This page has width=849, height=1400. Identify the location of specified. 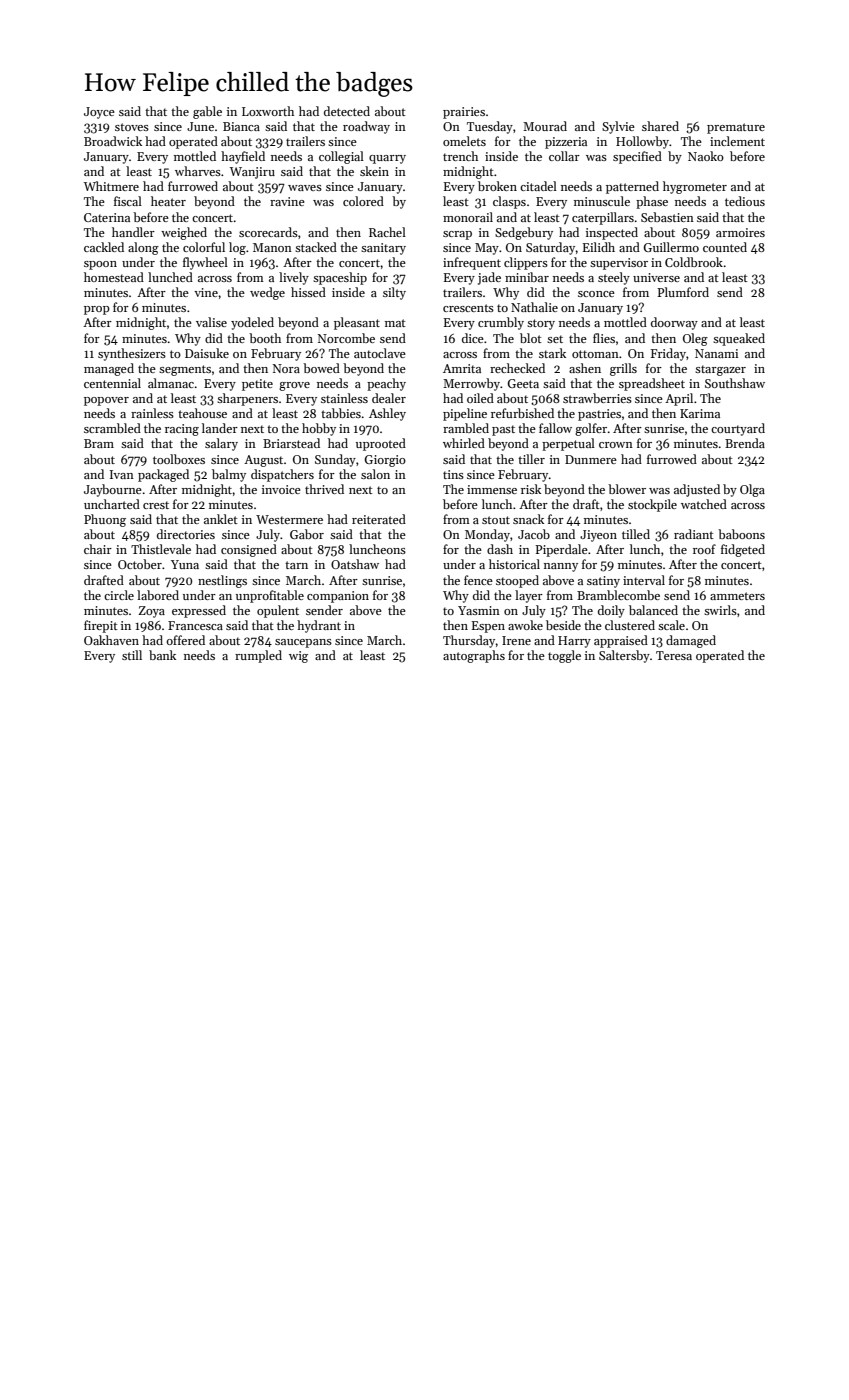
(637, 157).
